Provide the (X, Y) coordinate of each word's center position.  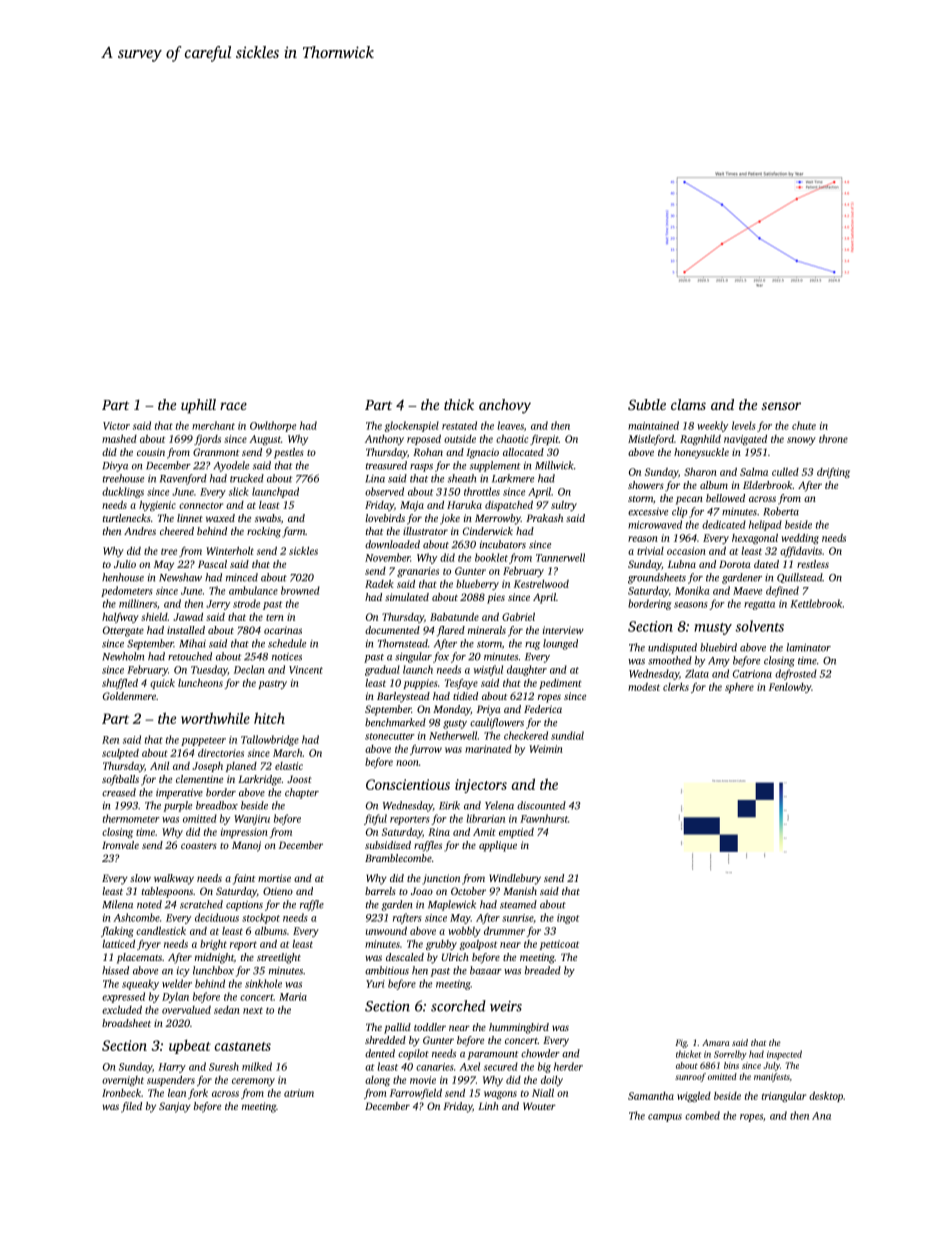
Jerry (218, 605)
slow (140, 878)
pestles (289, 453)
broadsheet (126, 1023)
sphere (739, 688)
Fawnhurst (544, 818)
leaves (510, 425)
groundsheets (657, 578)
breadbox (217, 805)
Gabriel (518, 617)
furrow (426, 750)
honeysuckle (701, 453)
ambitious (387, 970)
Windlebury (515, 879)
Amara (715, 1042)
